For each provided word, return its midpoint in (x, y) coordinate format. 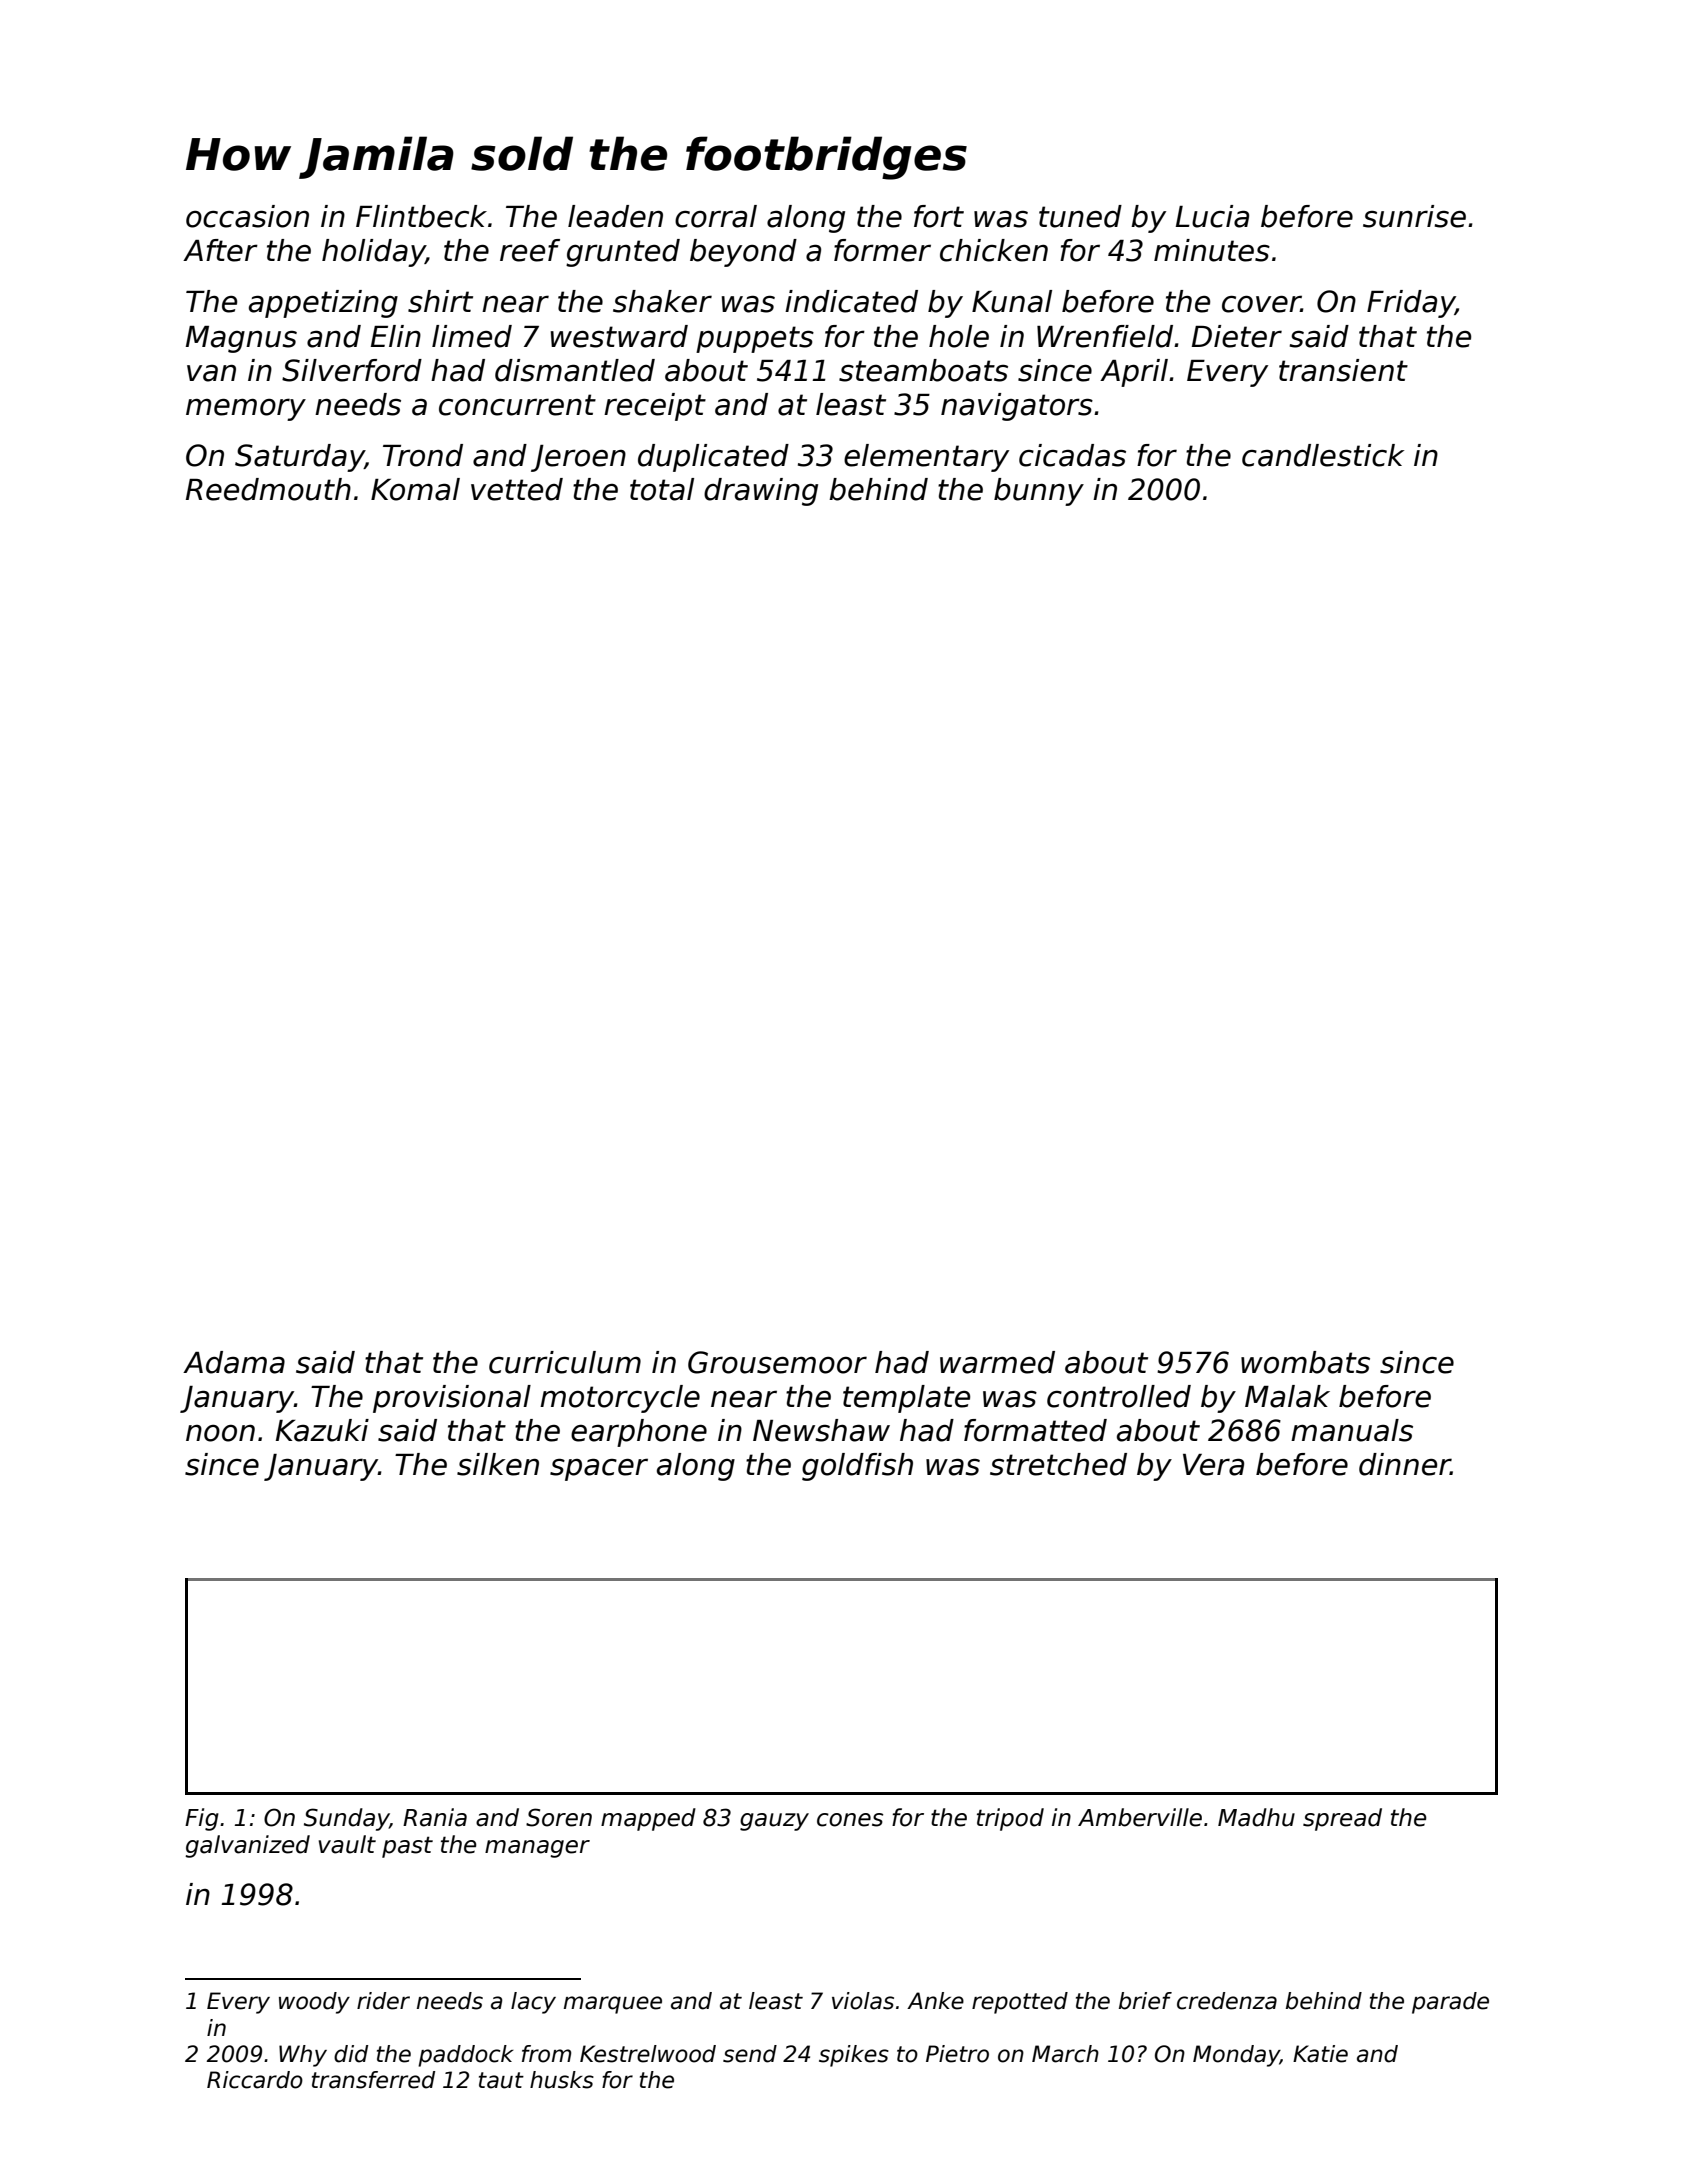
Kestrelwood (648, 2054)
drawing (761, 492)
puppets (755, 339)
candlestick (1323, 455)
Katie (1320, 2054)
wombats (1305, 1362)
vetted (517, 489)
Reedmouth (268, 489)
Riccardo (255, 2080)
